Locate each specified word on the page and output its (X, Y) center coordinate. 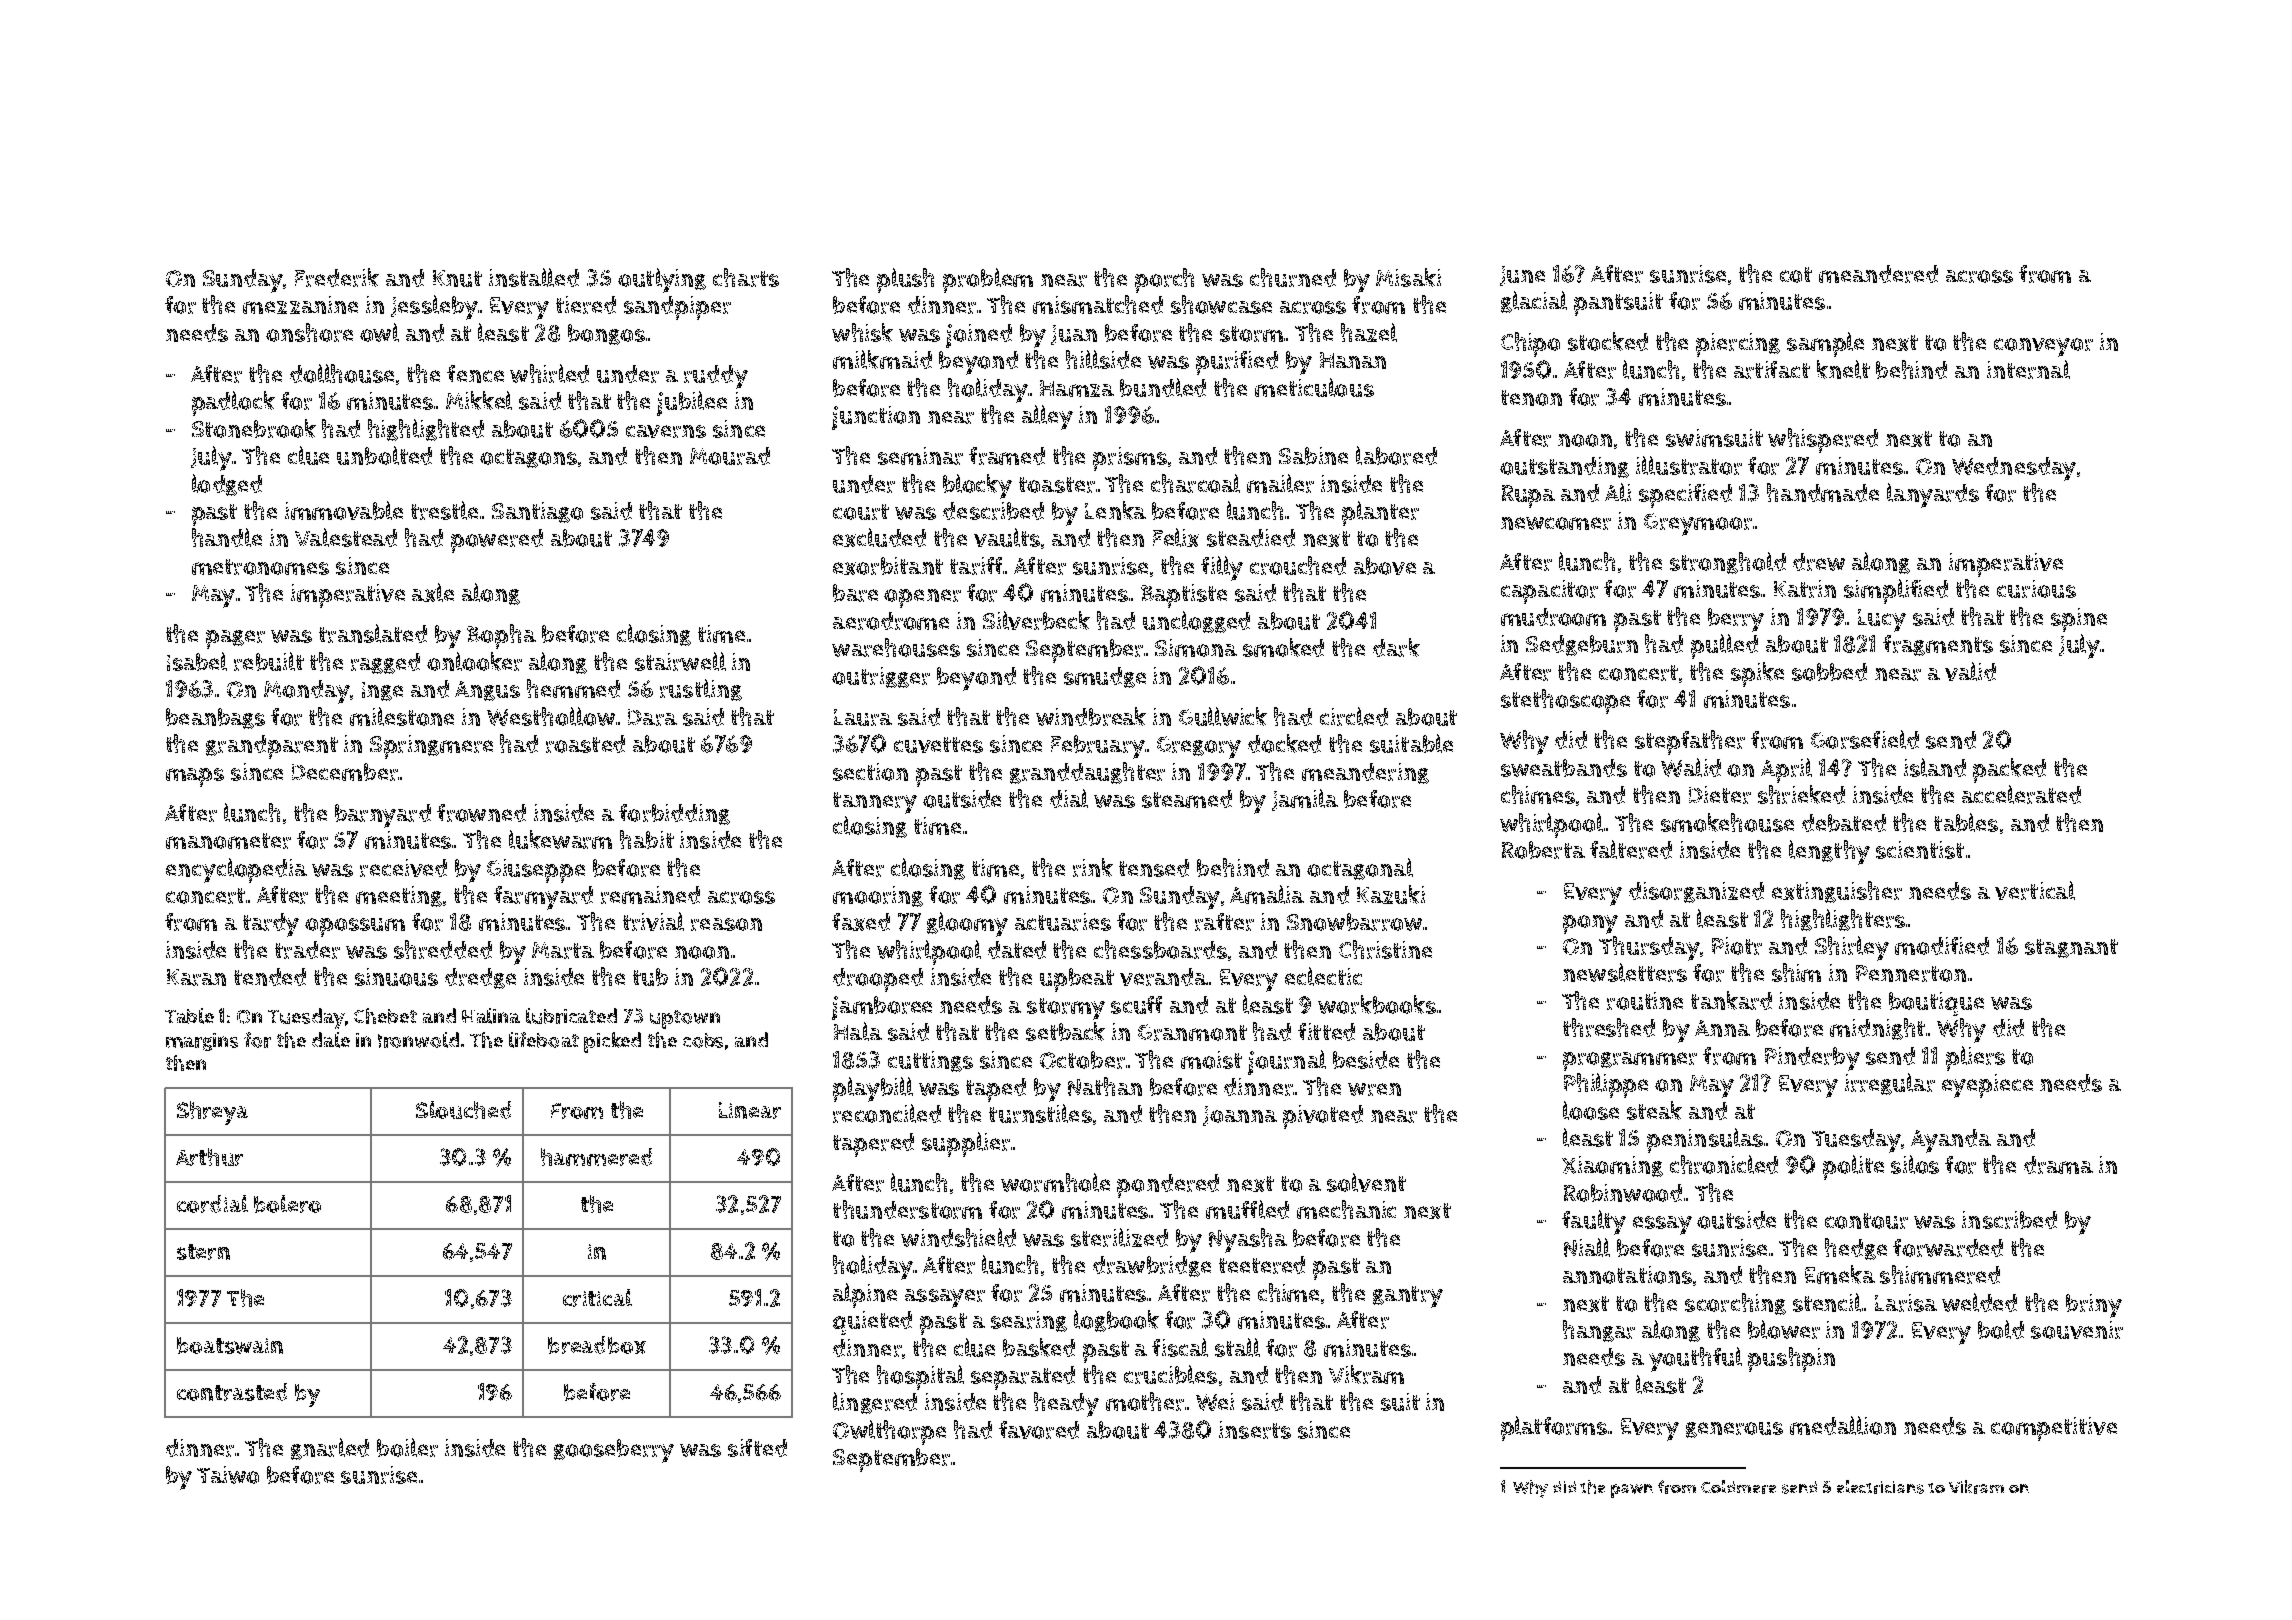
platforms (1554, 1428)
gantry (1408, 1297)
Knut (457, 278)
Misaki (1408, 277)
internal (2028, 369)
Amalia (1267, 894)
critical (597, 1298)
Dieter (1720, 795)
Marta (563, 950)
